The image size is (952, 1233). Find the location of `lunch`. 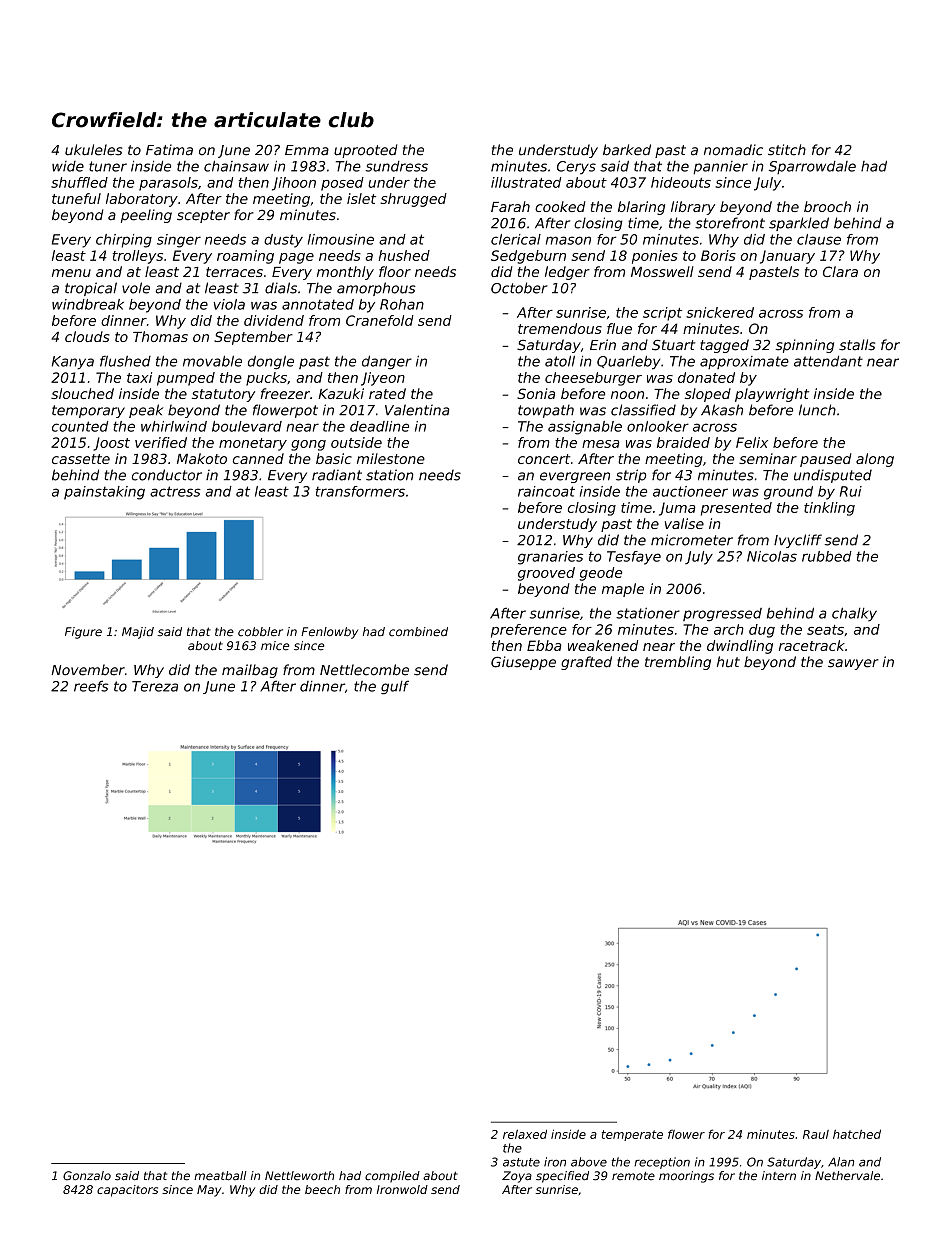

lunch is located at coordinates (817, 410).
